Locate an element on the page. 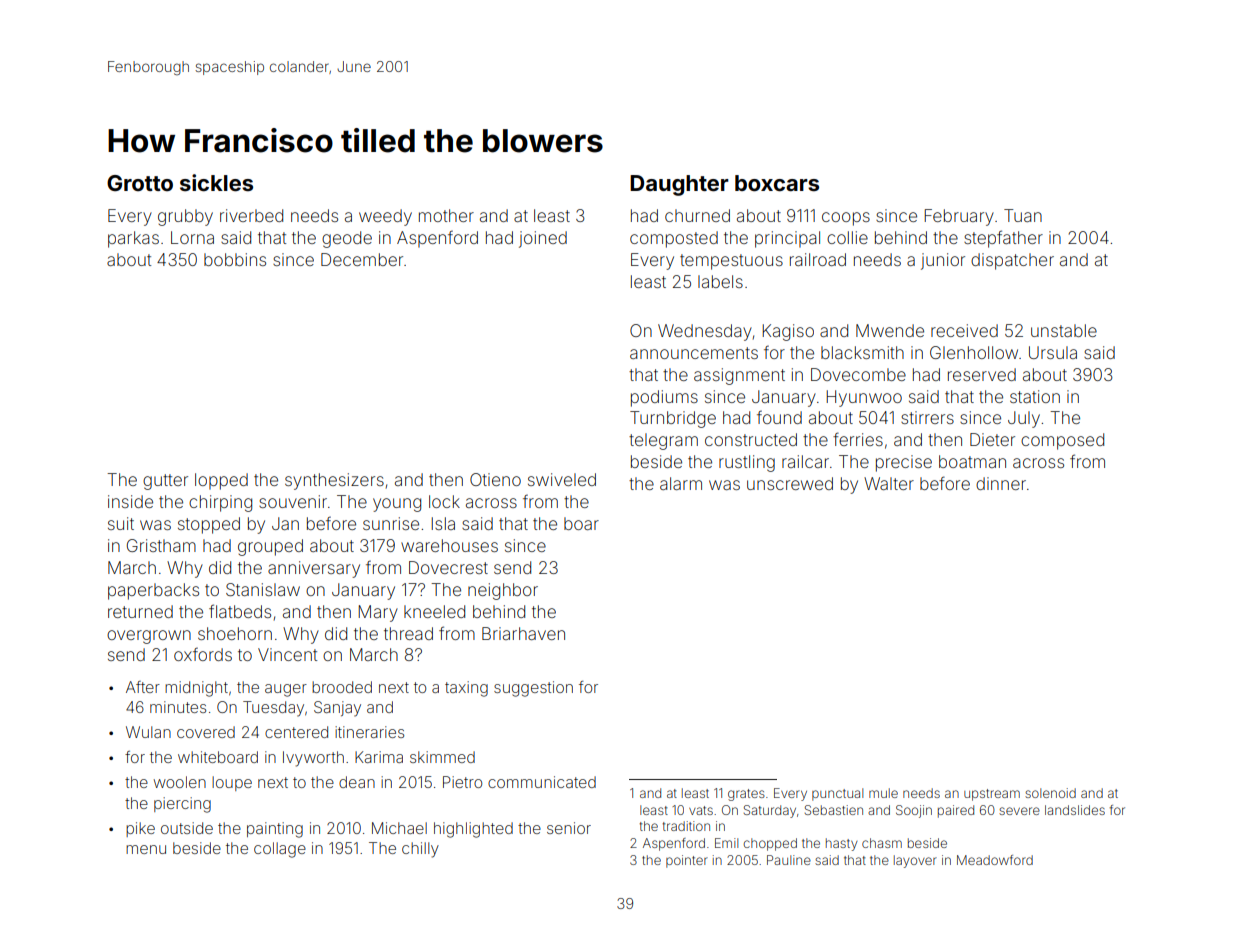 This image has width=1233, height=952. warehouses is located at coordinates (449, 545).
